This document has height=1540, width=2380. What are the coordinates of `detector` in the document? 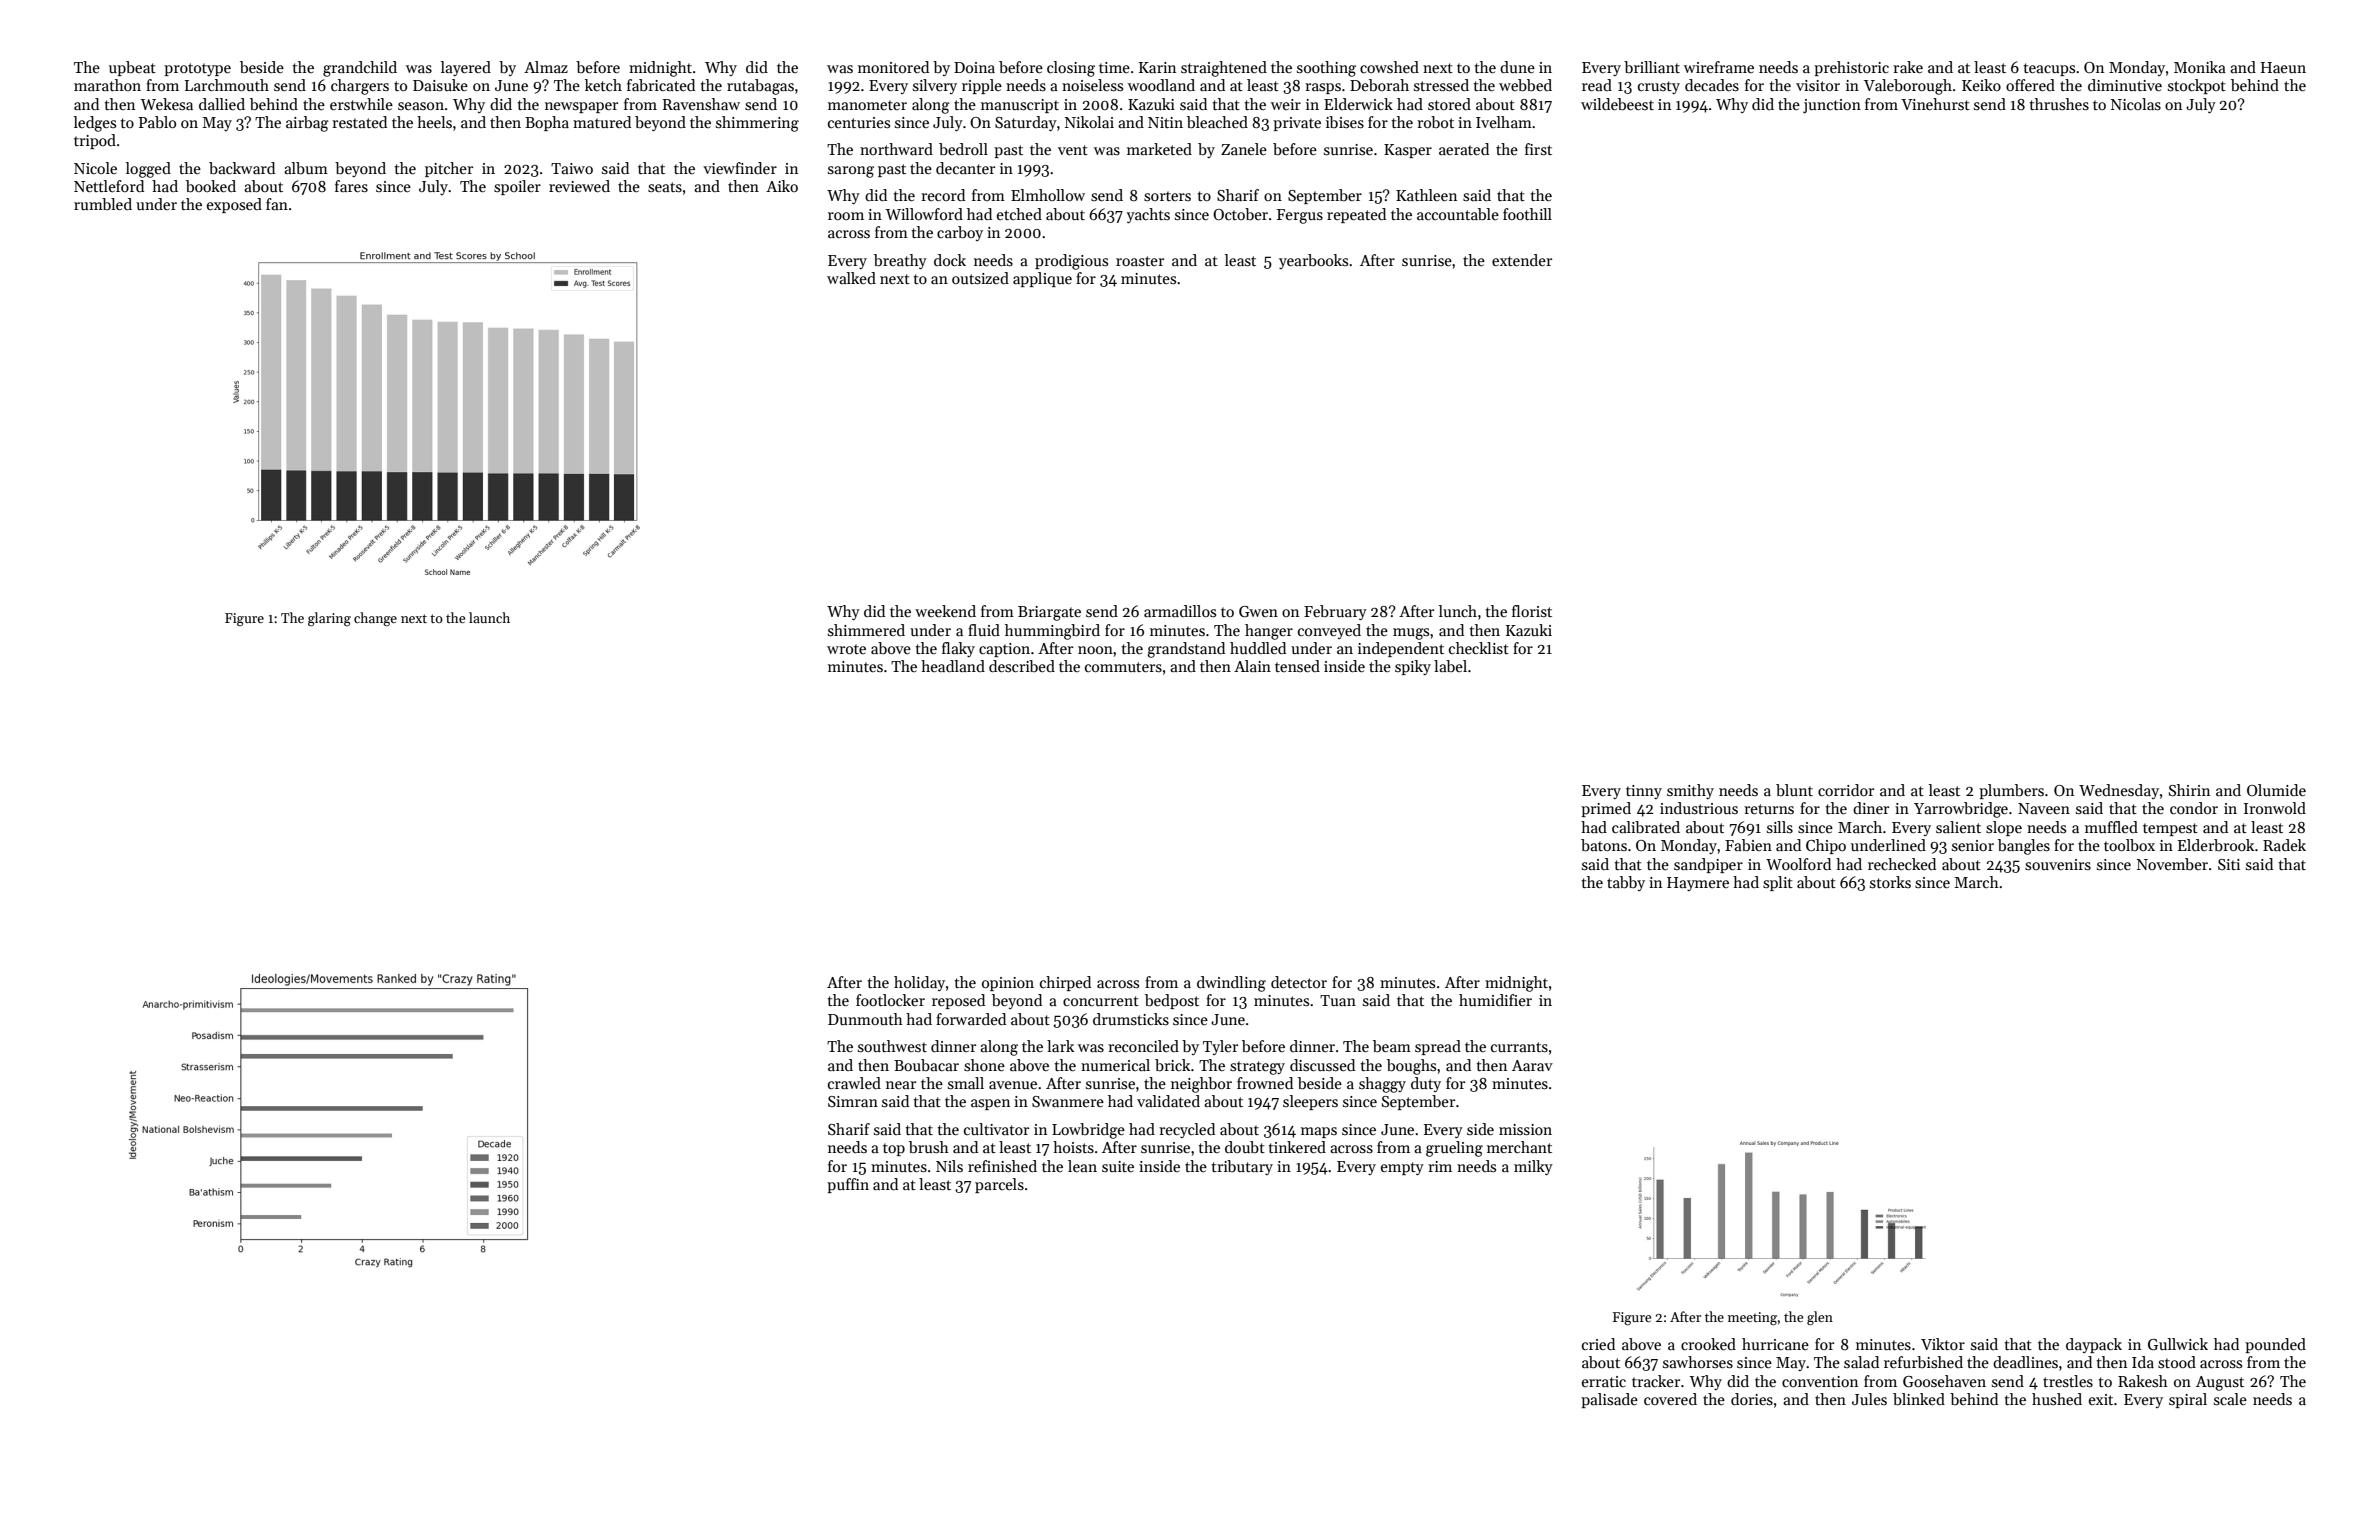 It's located at (1299, 982).
